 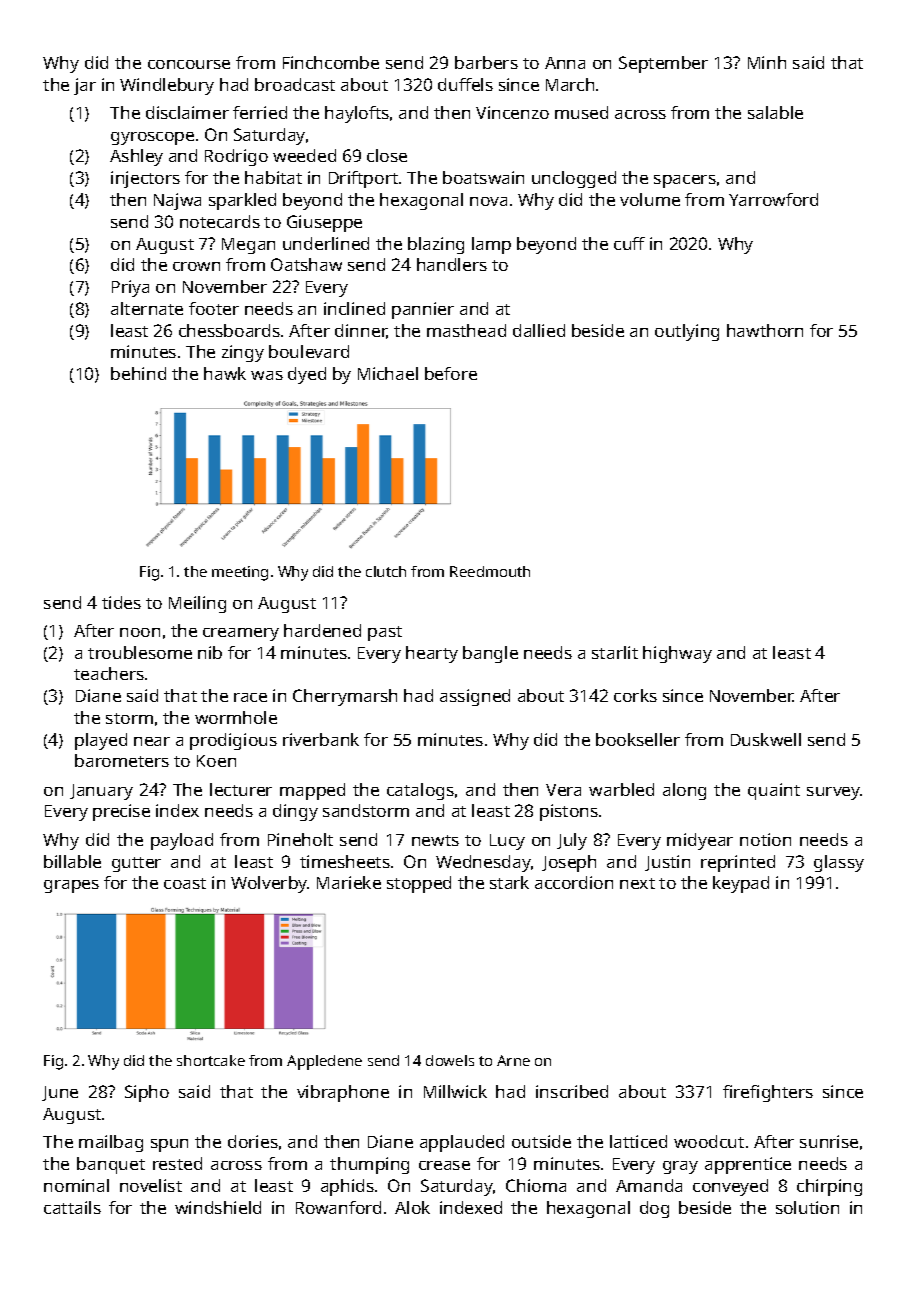 What do you see at coordinates (629, 243) in the page?
I see `cuff` at bounding box center [629, 243].
